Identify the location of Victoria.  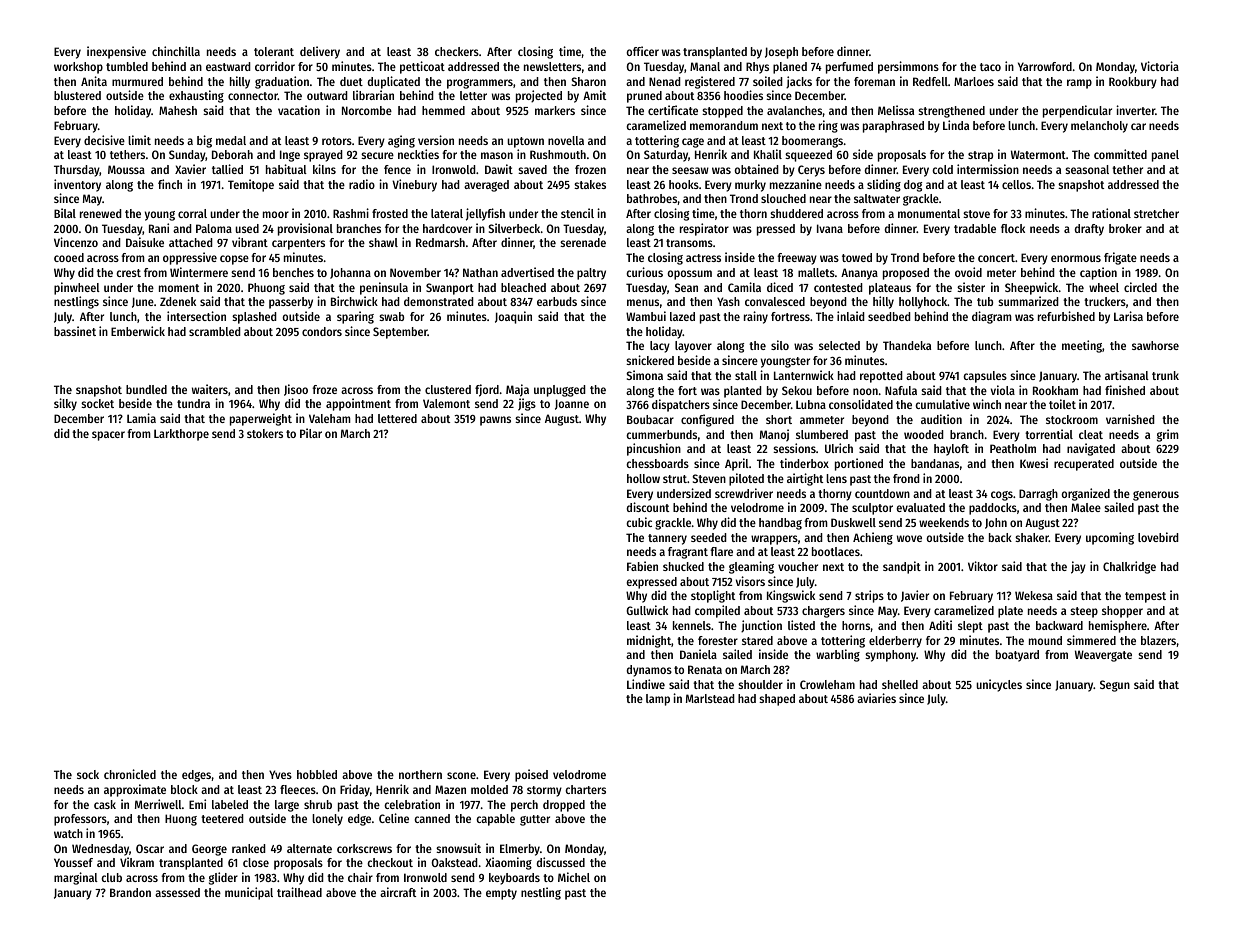
(1160, 66).
